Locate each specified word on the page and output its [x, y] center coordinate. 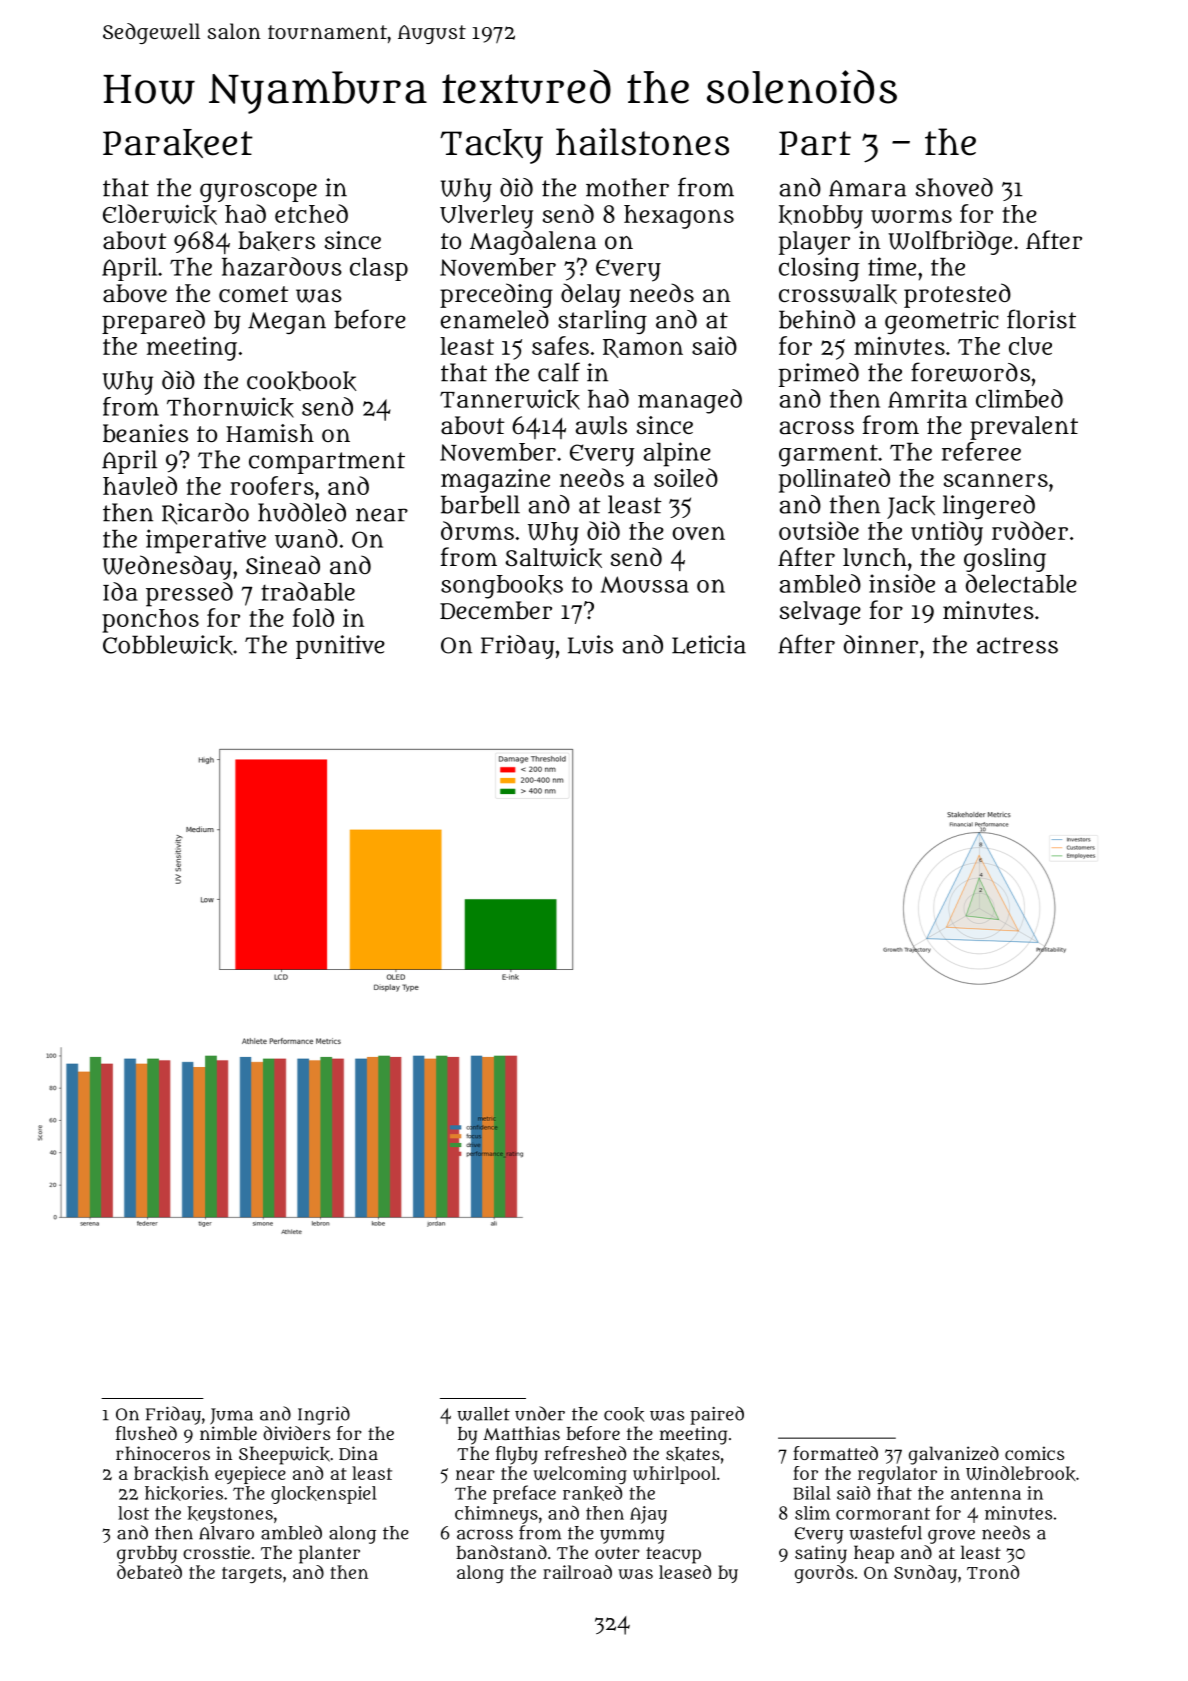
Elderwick [160, 214]
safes [560, 345]
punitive [340, 647]
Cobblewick [168, 645]
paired [717, 1415]
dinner [881, 644]
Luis [590, 644]
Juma [231, 1416]
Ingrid [324, 1415]
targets [252, 1575]
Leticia [709, 644]
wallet [483, 1414]
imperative [206, 541]
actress [1017, 645]
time [892, 266]
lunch [875, 557]
